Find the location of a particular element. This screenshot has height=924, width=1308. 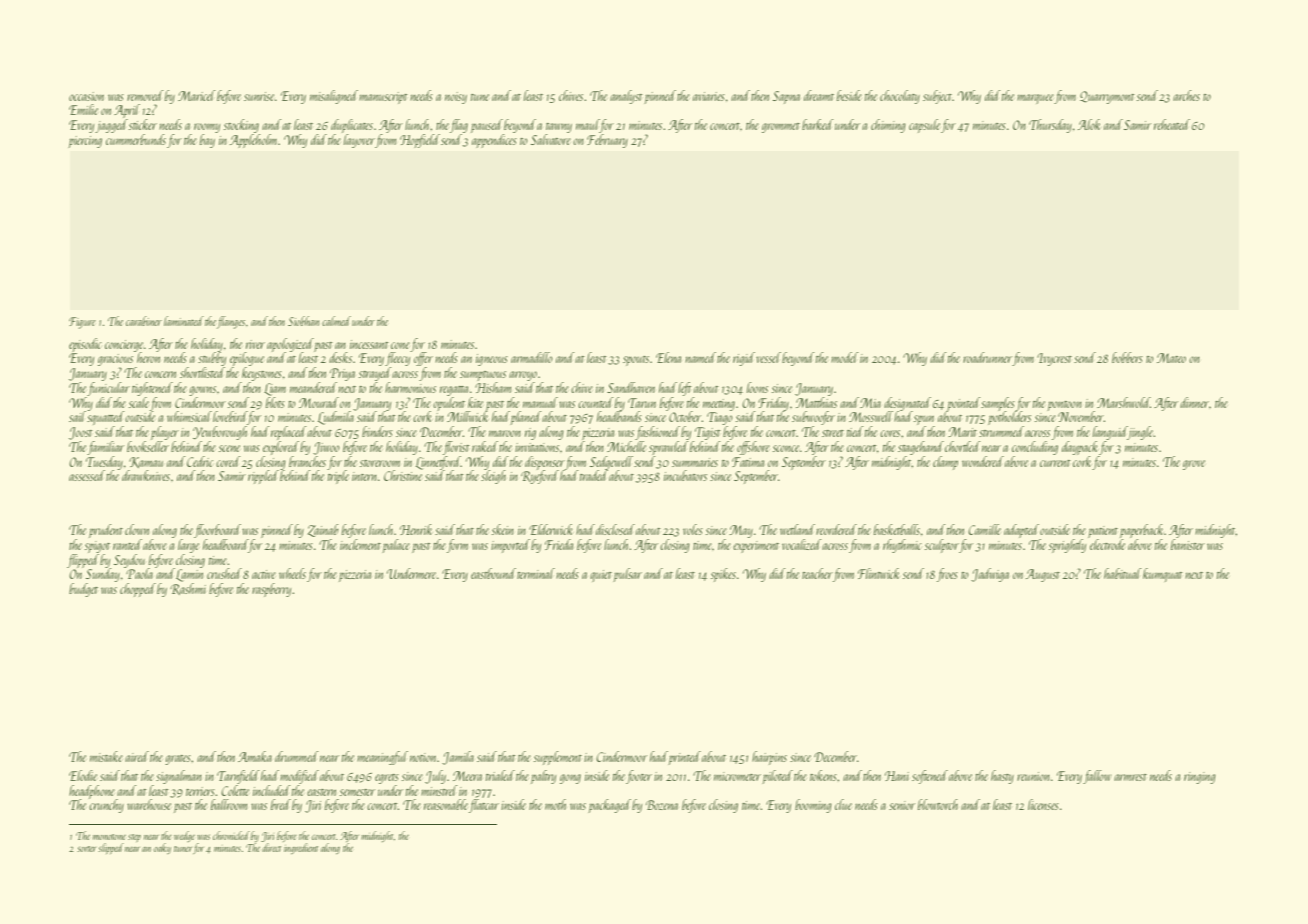

oaky is located at coordinates (162, 848).
